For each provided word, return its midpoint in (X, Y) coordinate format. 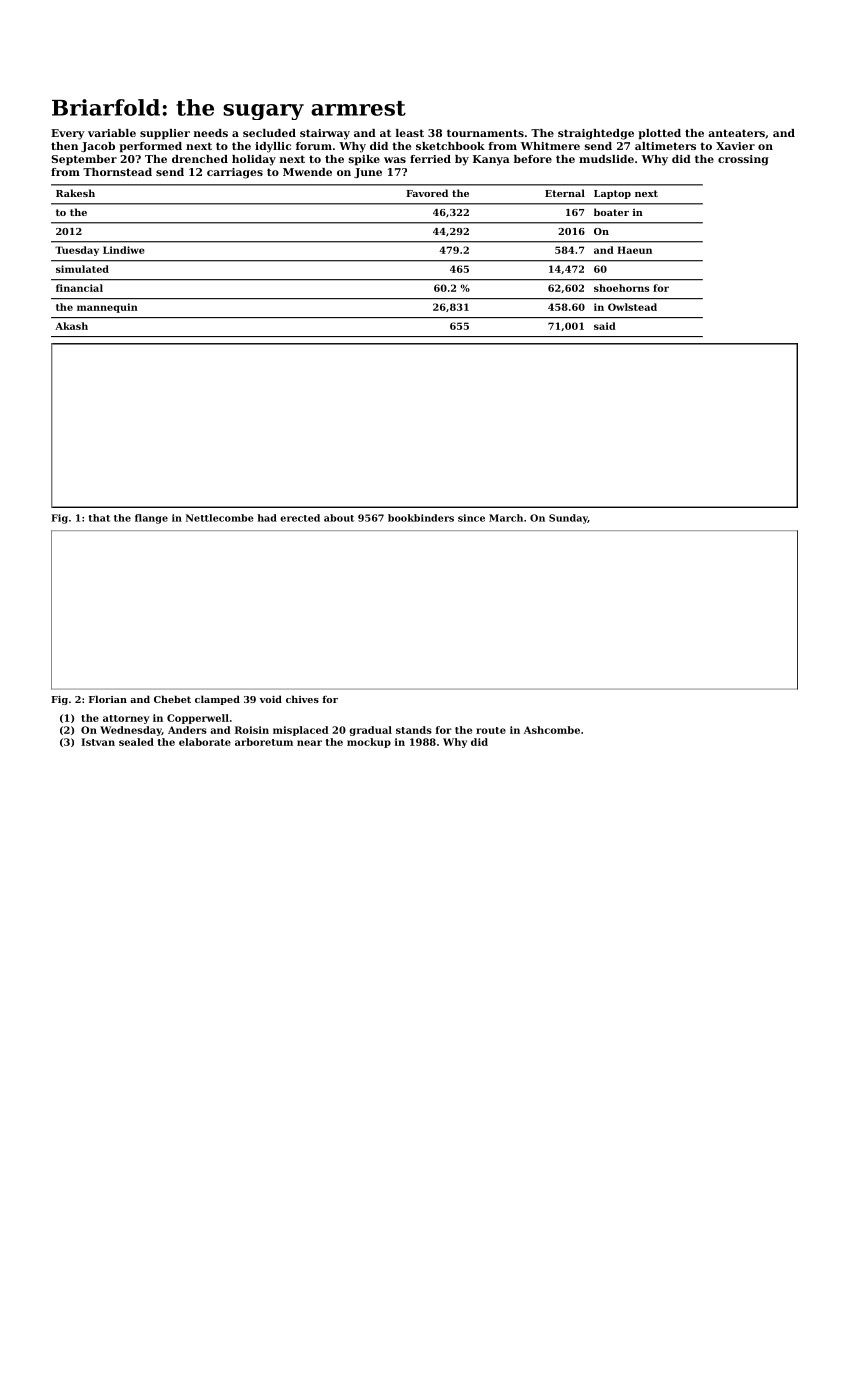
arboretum (264, 742)
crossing (743, 160)
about (339, 518)
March (506, 518)
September (84, 160)
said (605, 326)
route (491, 730)
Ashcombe (552, 730)
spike (364, 160)
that (99, 518)
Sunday (568, 519)
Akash (71, 326)
